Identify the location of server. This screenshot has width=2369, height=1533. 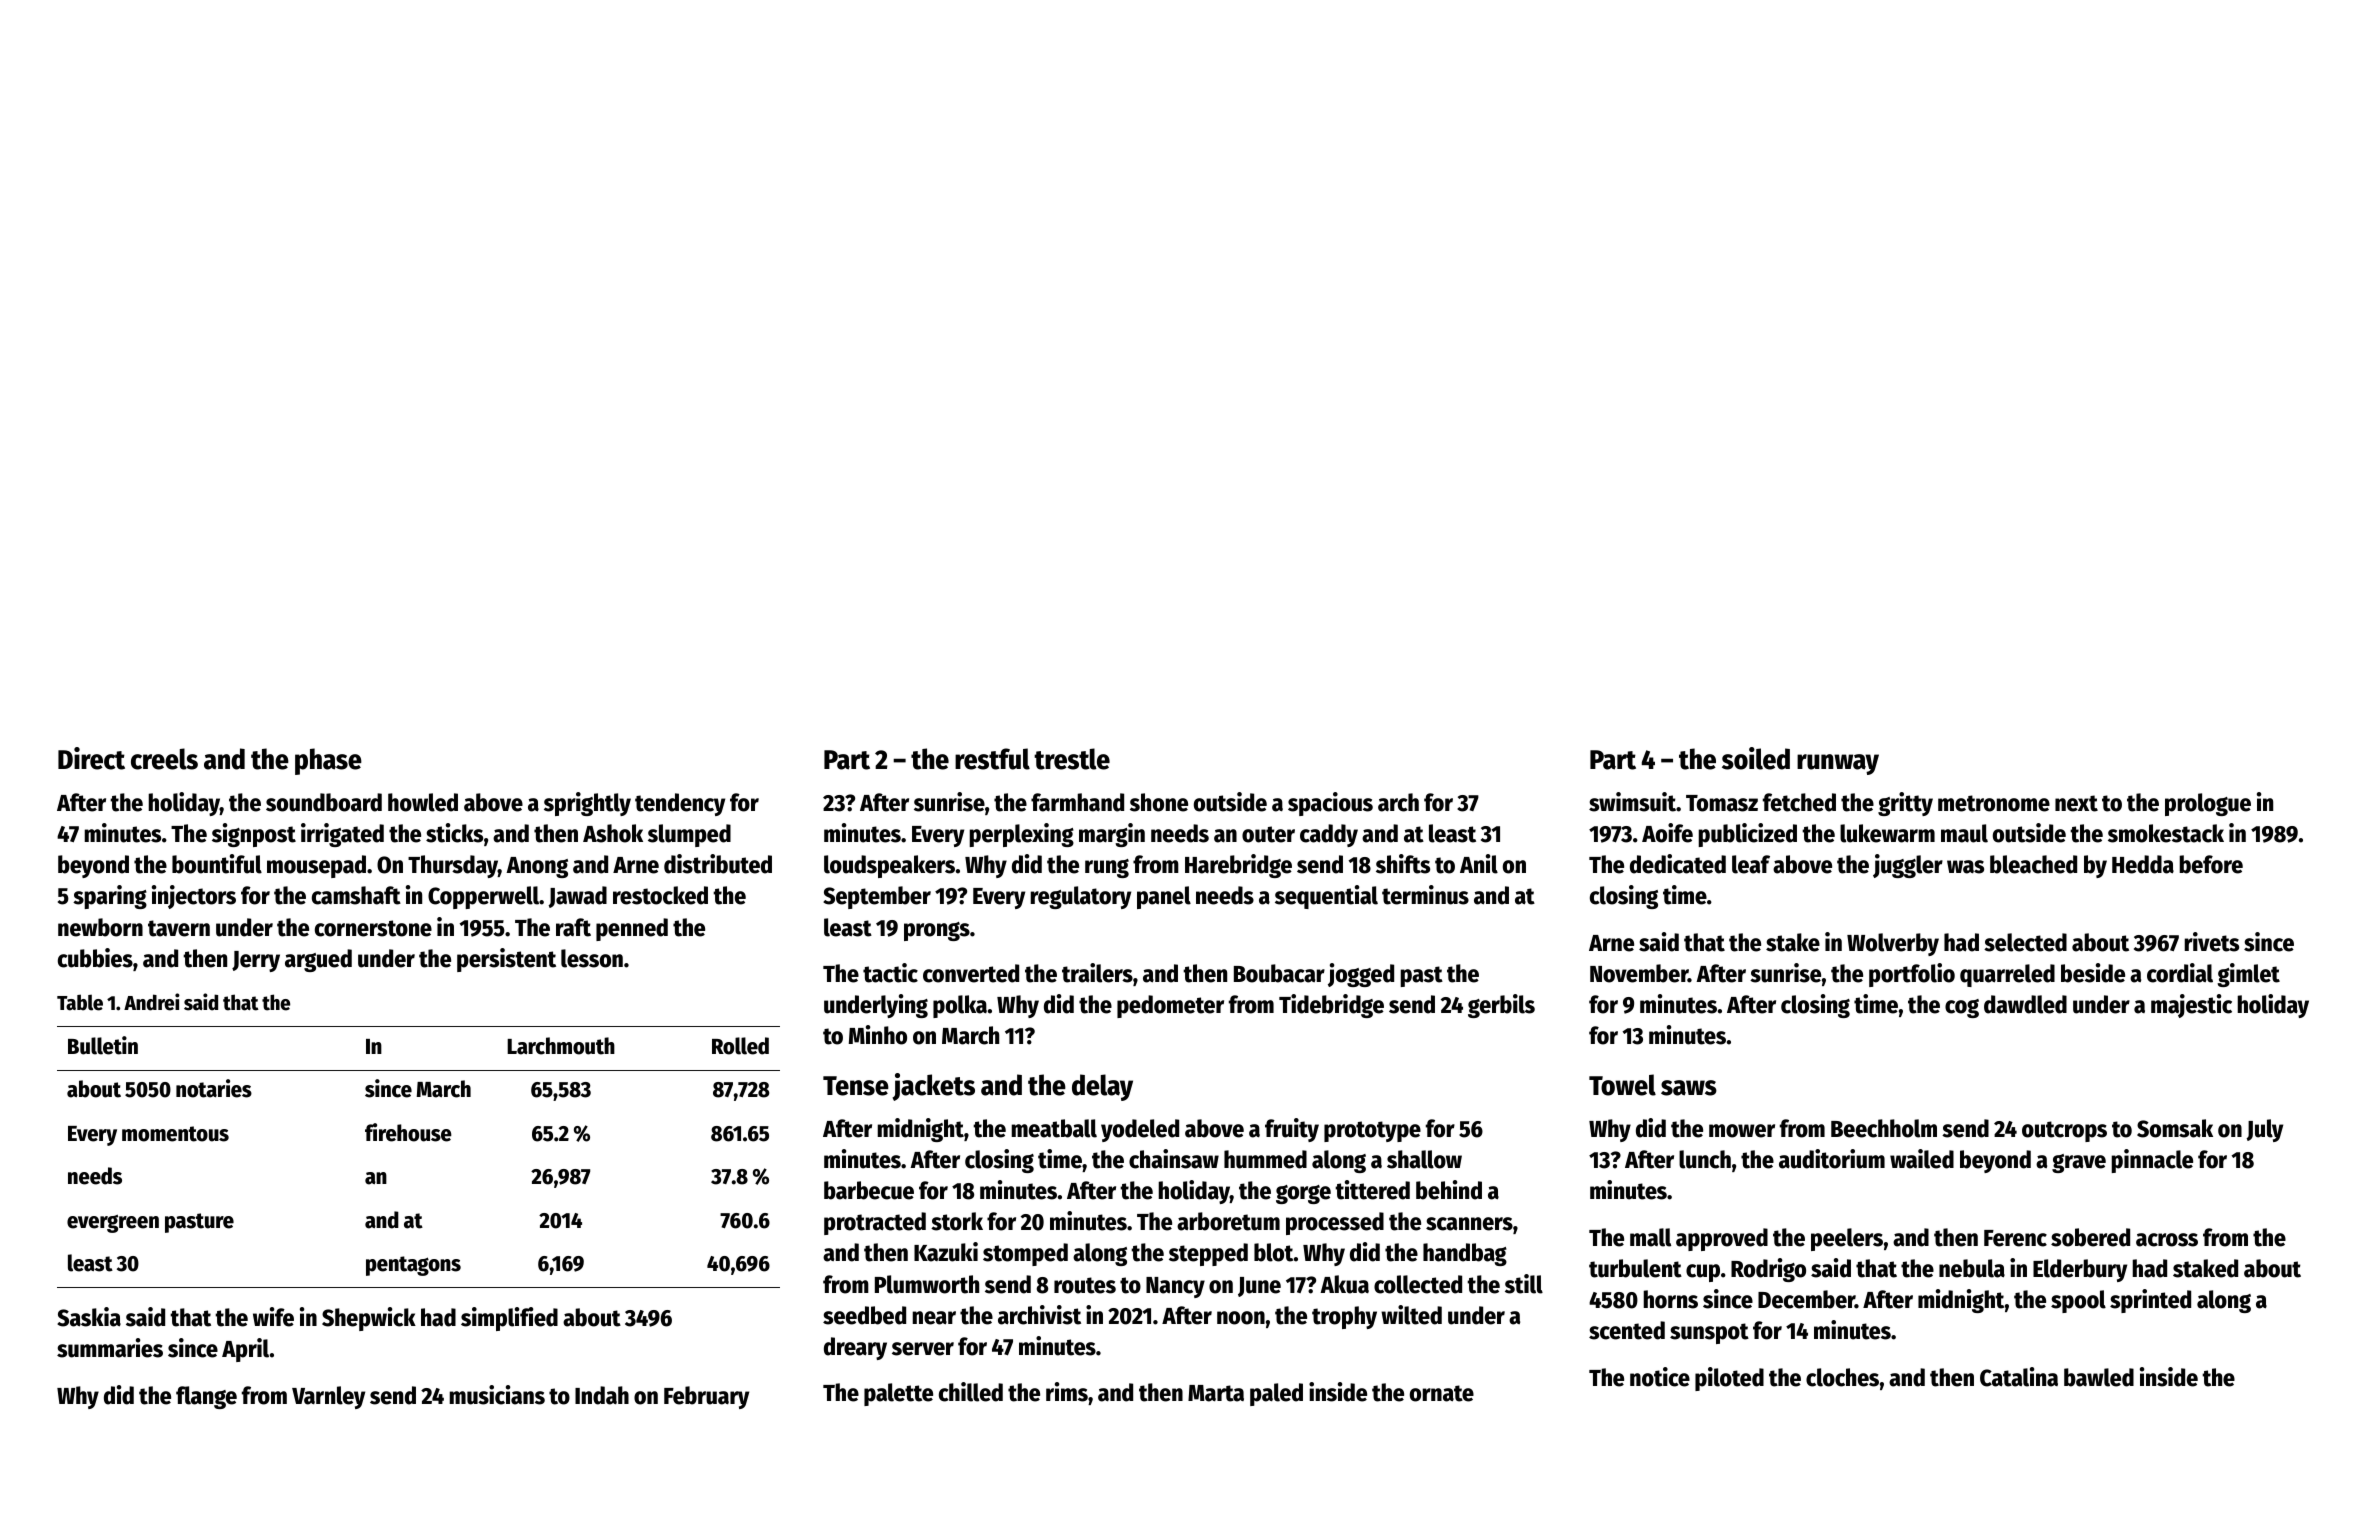
(923, 1349).
